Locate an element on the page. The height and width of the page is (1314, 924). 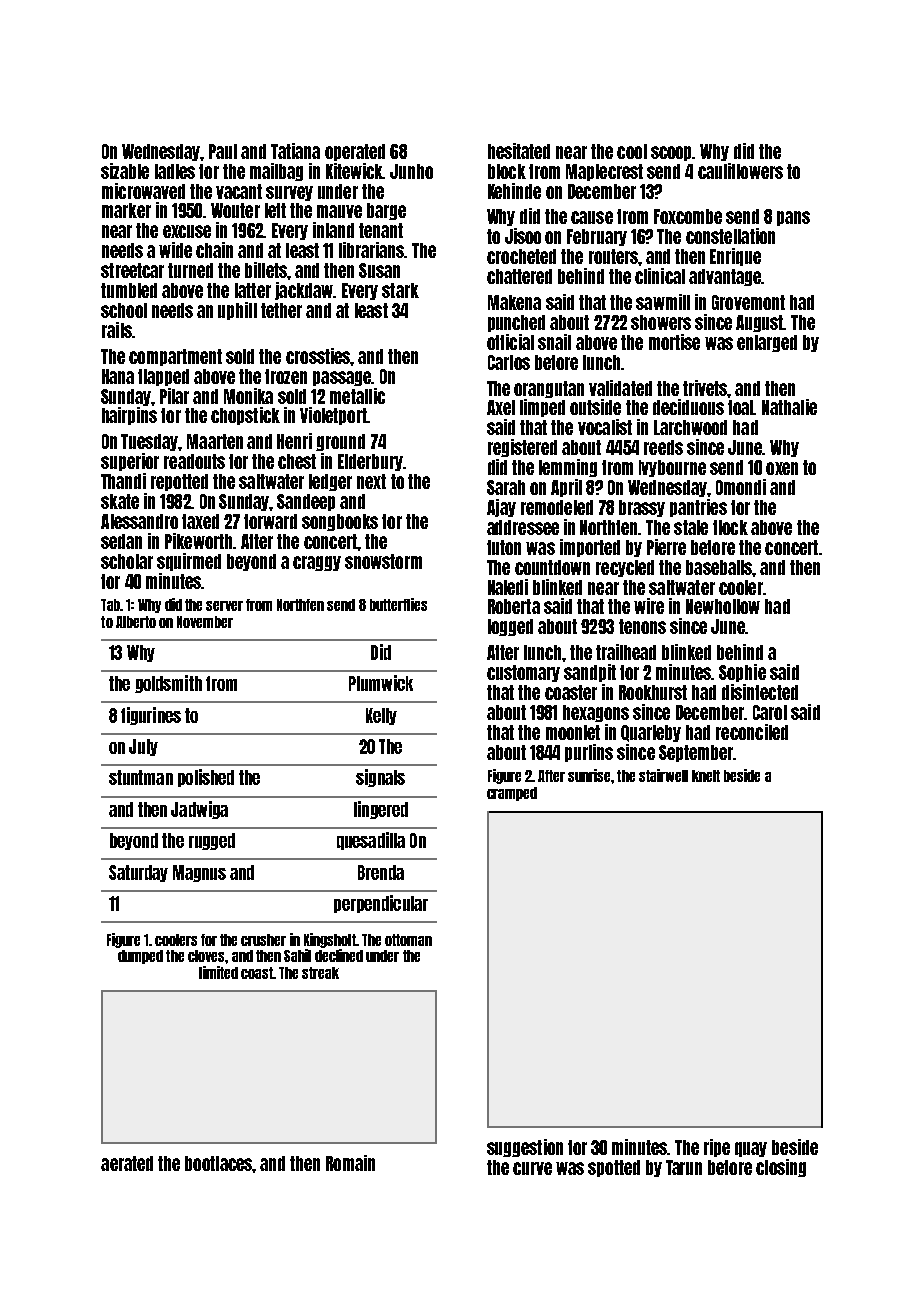
curve is located at coordinates (532, 1168).
